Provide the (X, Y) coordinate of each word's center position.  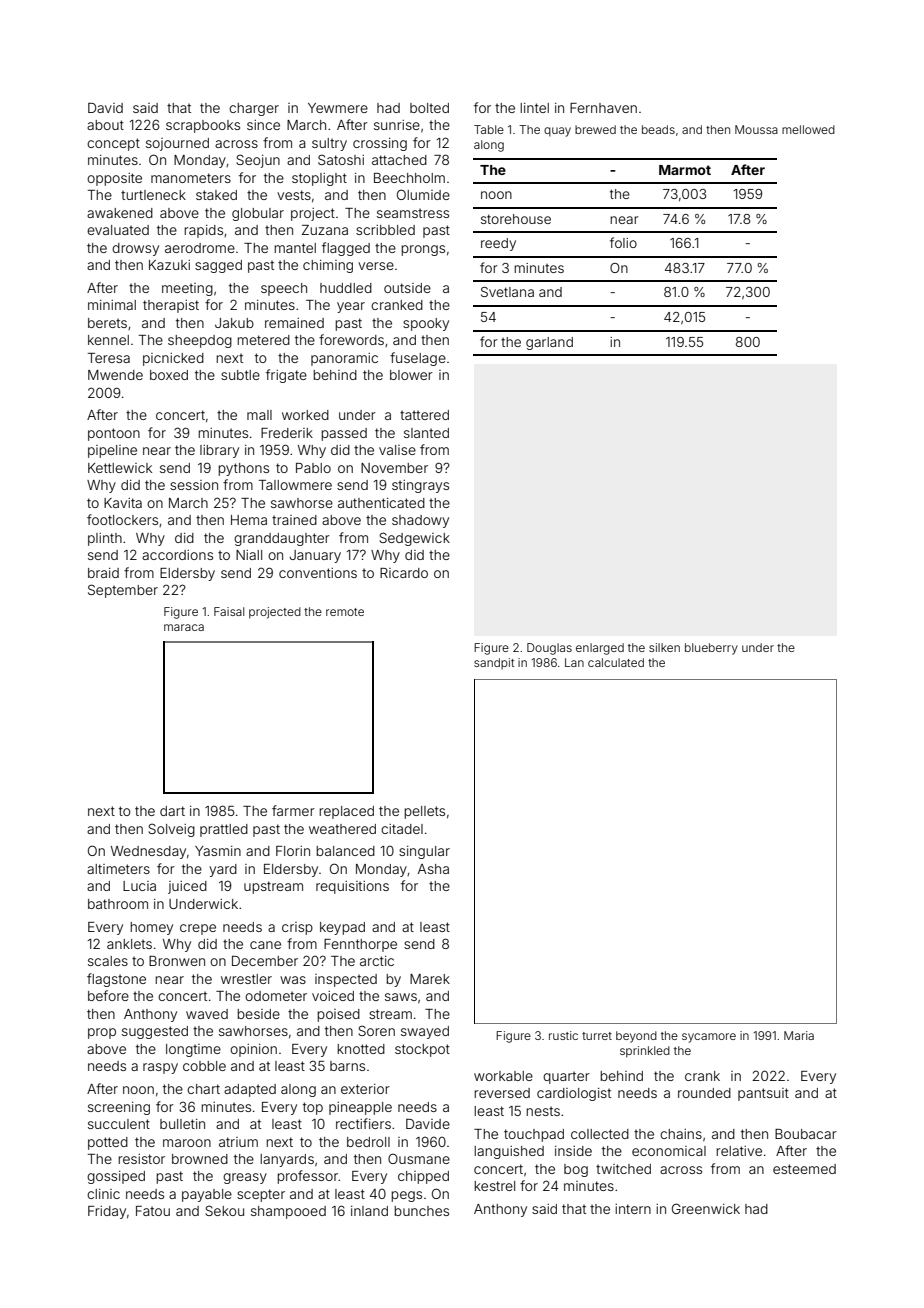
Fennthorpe (360, 945)
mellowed (808, 129)
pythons (243, 469)
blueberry (711, 649)
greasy (245, 1178)
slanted (426, 433)
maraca (184, 627)
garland (549, 343)
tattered (424, 415)
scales (108, 961)
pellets (424, 812)
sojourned (177, 144)
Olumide (423, 194)
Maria (799, 1035)
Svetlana (507, 292)
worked (305, 415)
